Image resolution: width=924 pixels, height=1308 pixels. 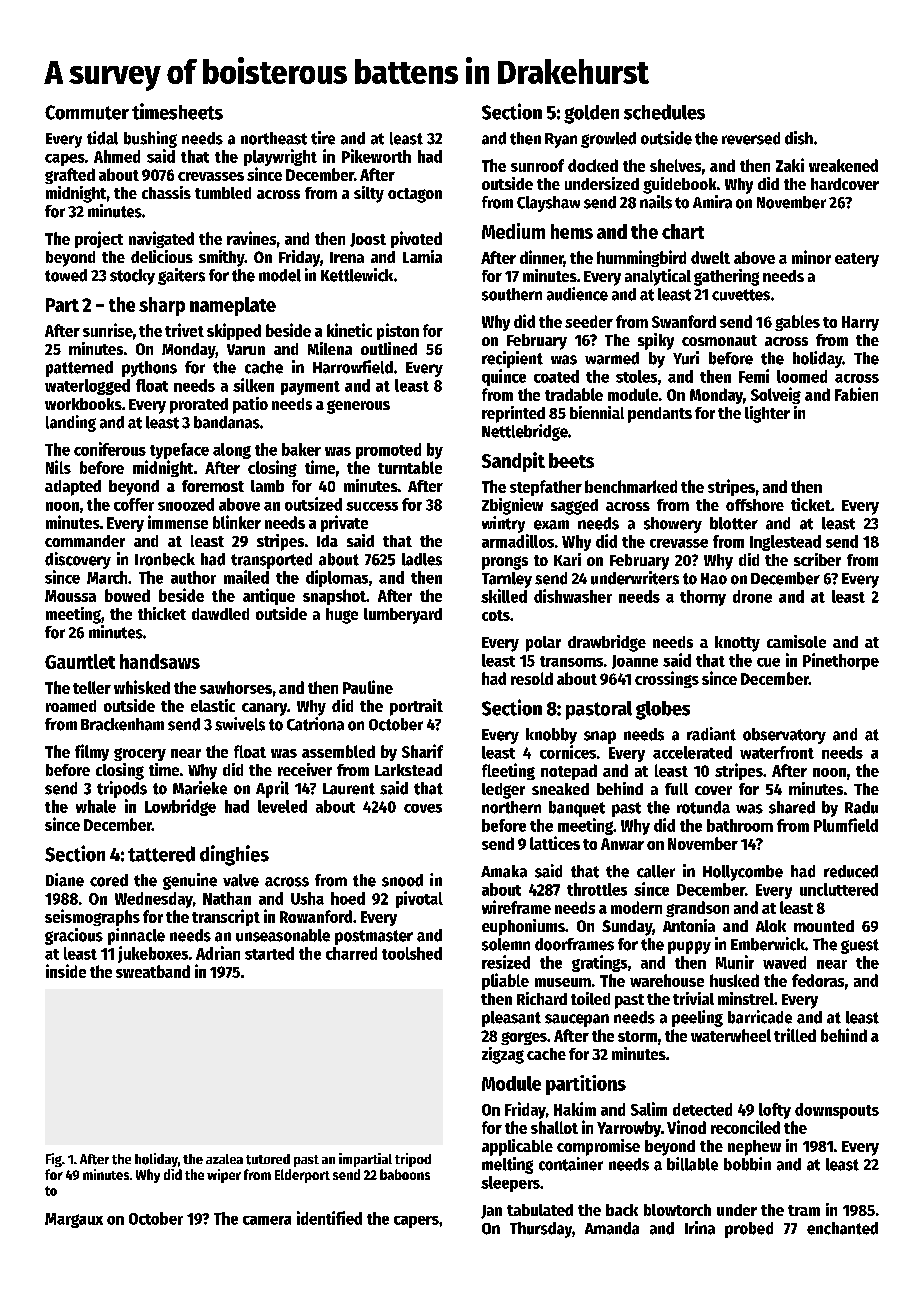 I want to click on cored, so click(x=109, y=880).
